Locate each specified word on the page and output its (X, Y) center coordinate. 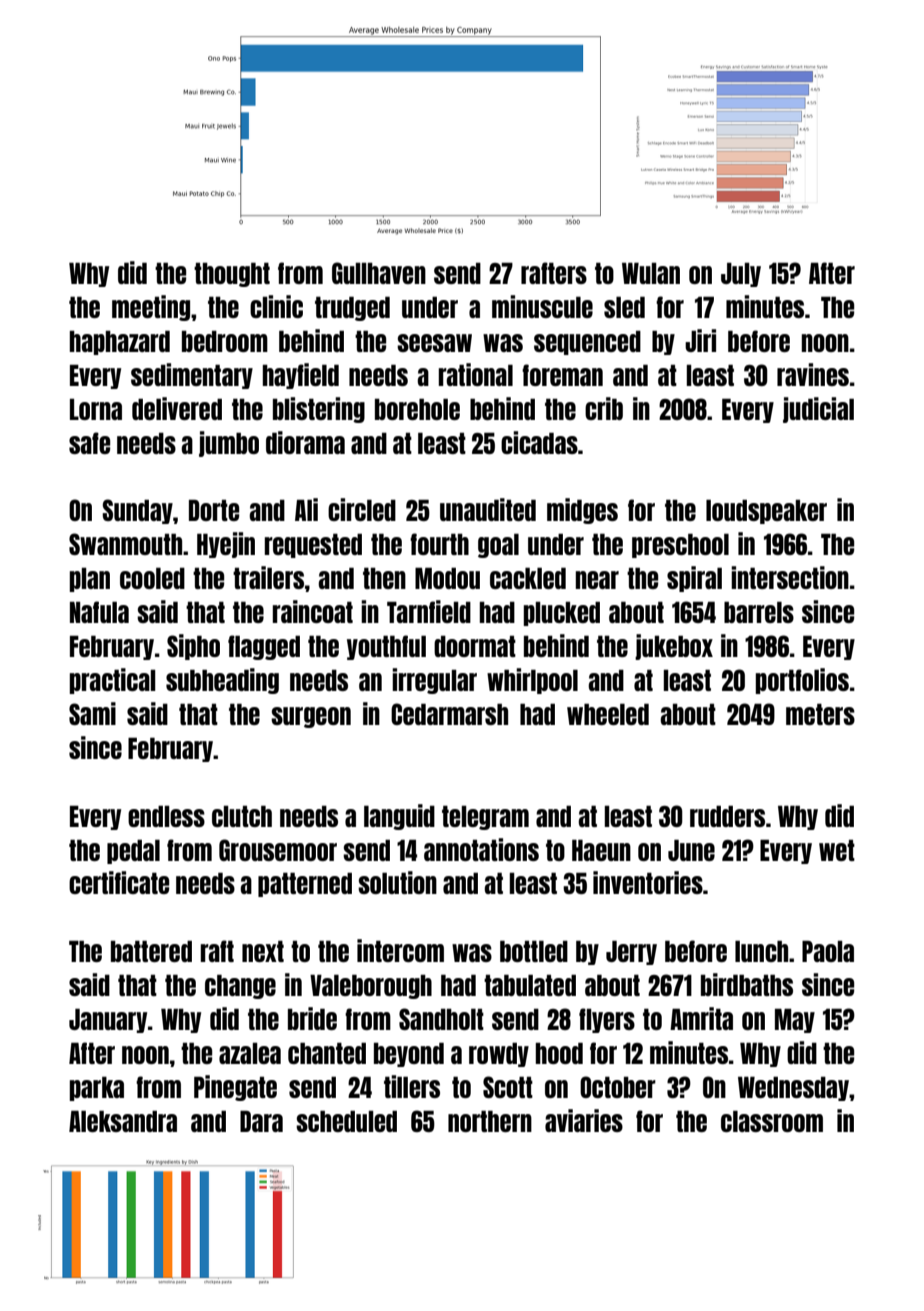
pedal (133, 852)
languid (399, 817)
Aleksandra (123, 1121)
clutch (242, 816)
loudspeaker (766, 512)
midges (582, 511)
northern (490, 1121)
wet (837, 850)
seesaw (434, 343)
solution (397, 882)
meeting (151, 308)
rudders (727, 816)
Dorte (214, 510)
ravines (813, 374)
